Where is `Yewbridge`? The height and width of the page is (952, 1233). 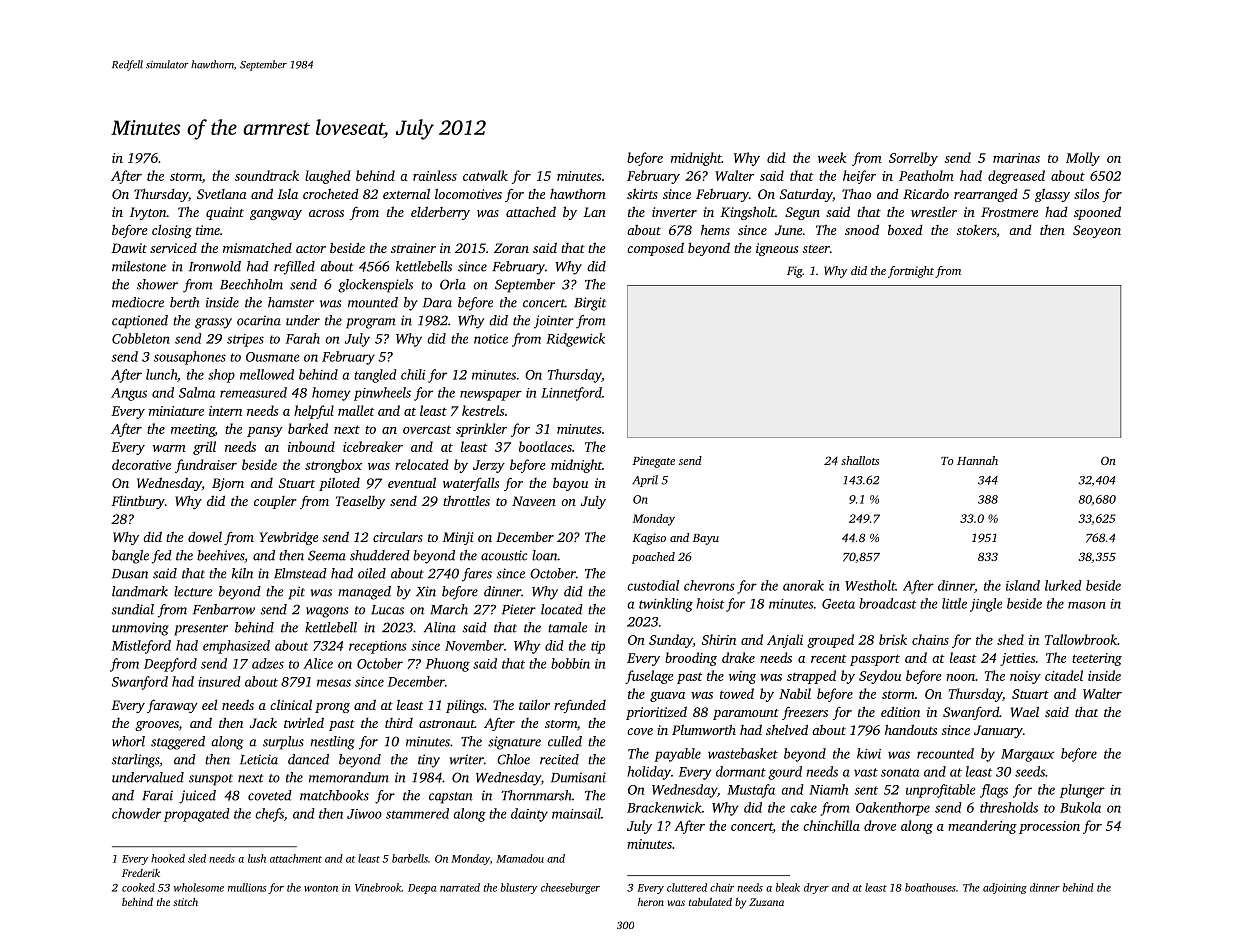
Yewbridge is located at coordinates (289, 538).
